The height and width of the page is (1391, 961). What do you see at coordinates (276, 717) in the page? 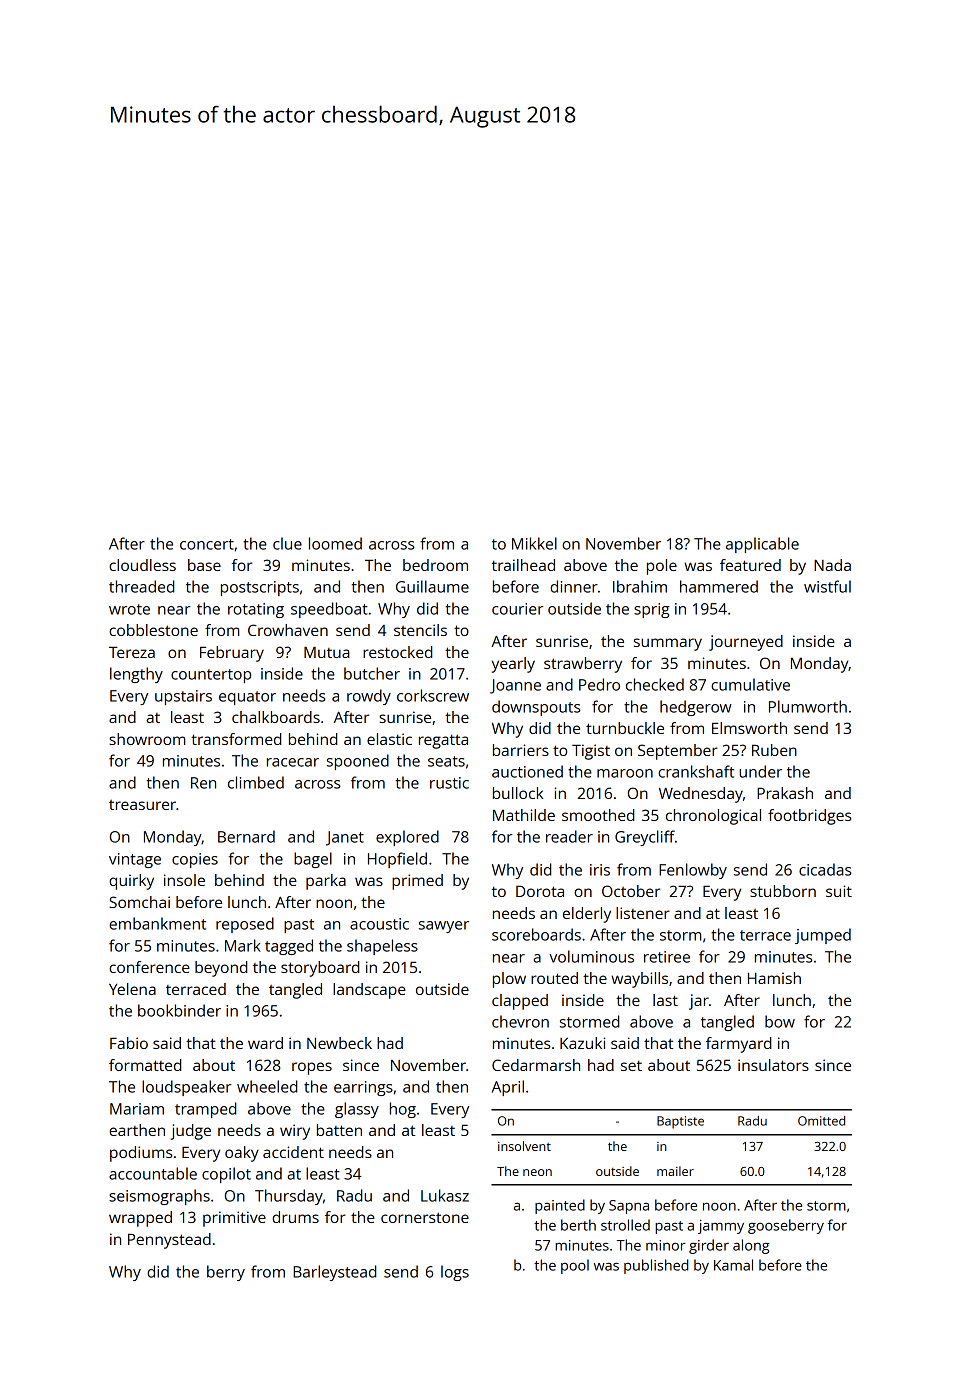
I see `chalkboards` at bounding box center [276, 717].
